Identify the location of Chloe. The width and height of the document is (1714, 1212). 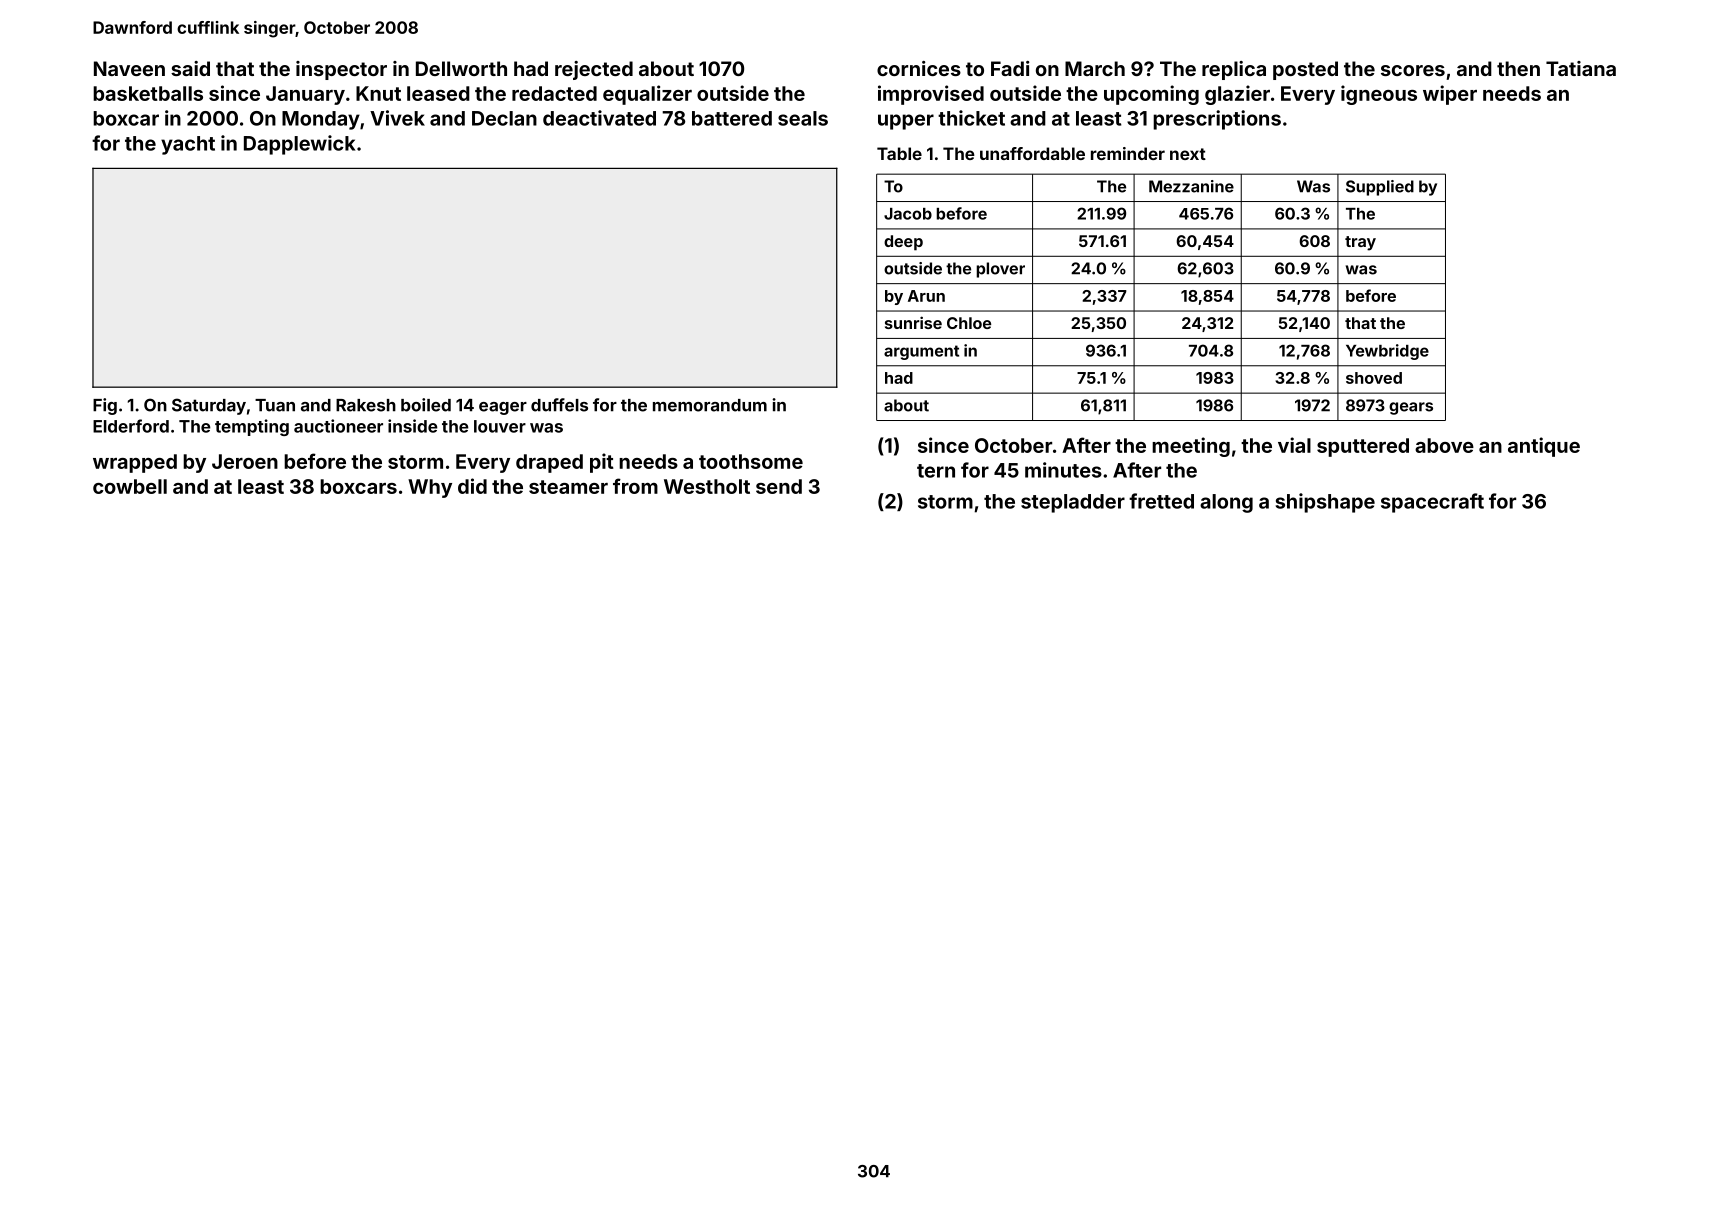
(969, 323).
